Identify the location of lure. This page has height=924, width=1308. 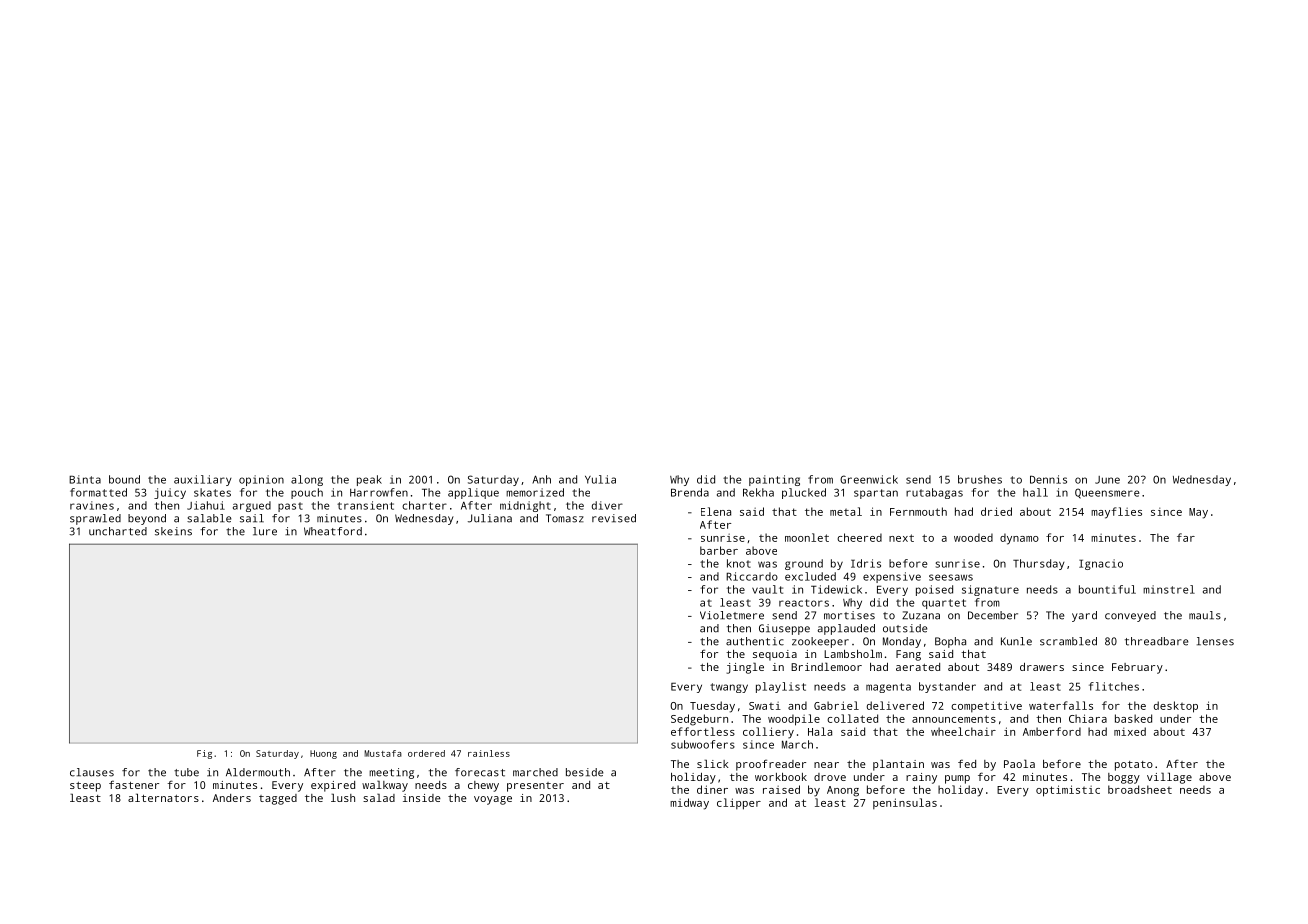
(265, 531).
